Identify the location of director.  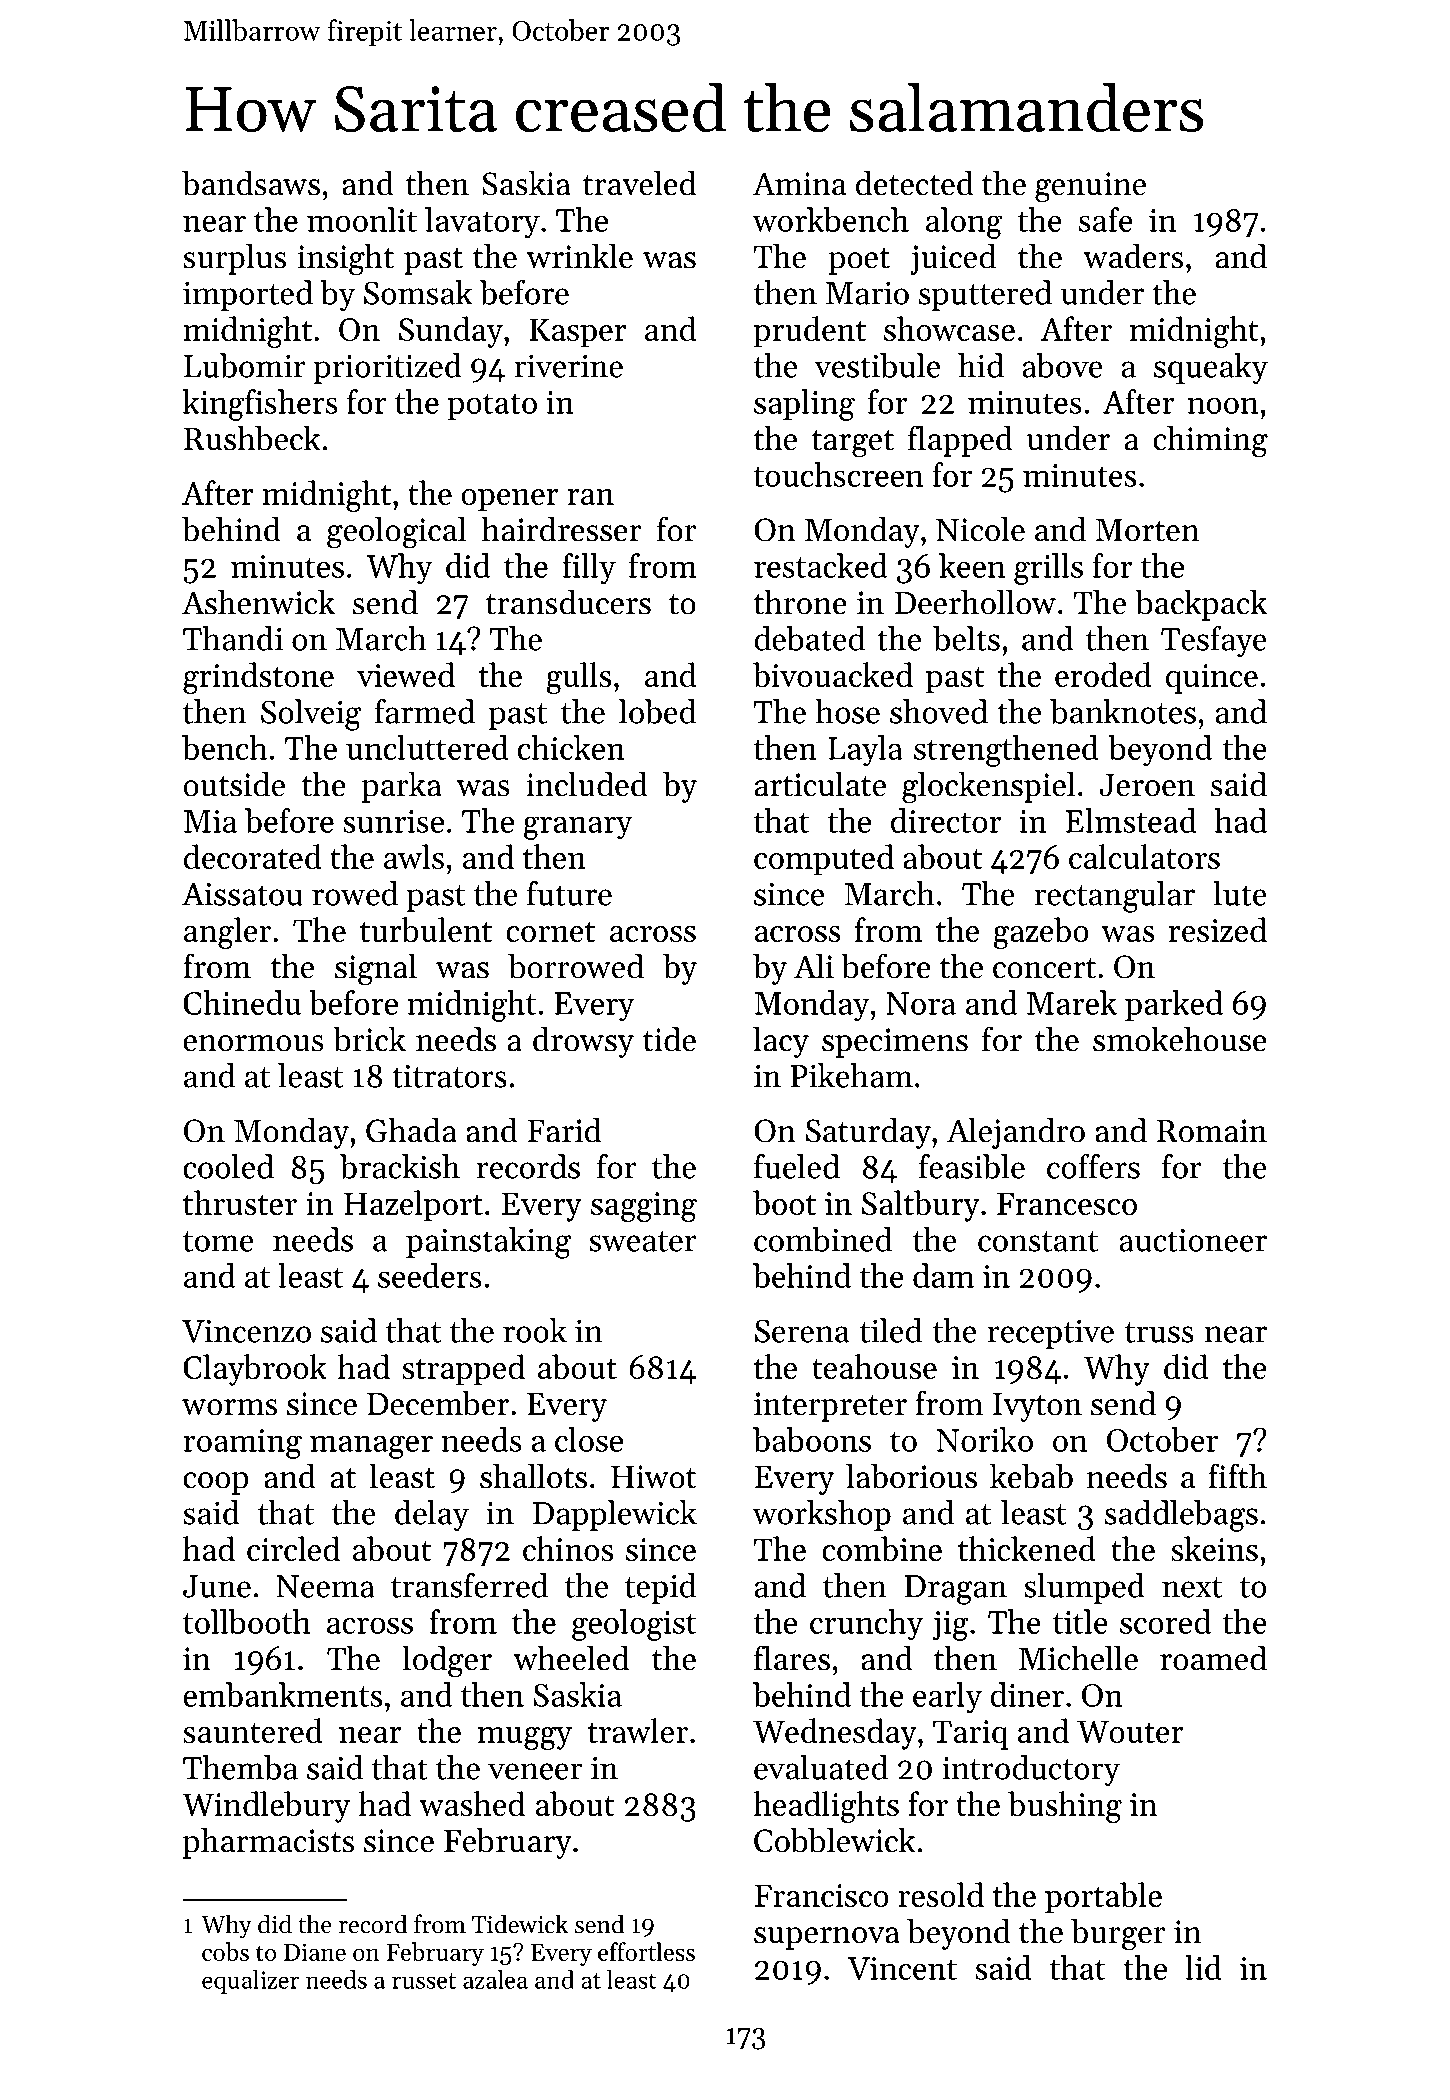
(946, 820).
